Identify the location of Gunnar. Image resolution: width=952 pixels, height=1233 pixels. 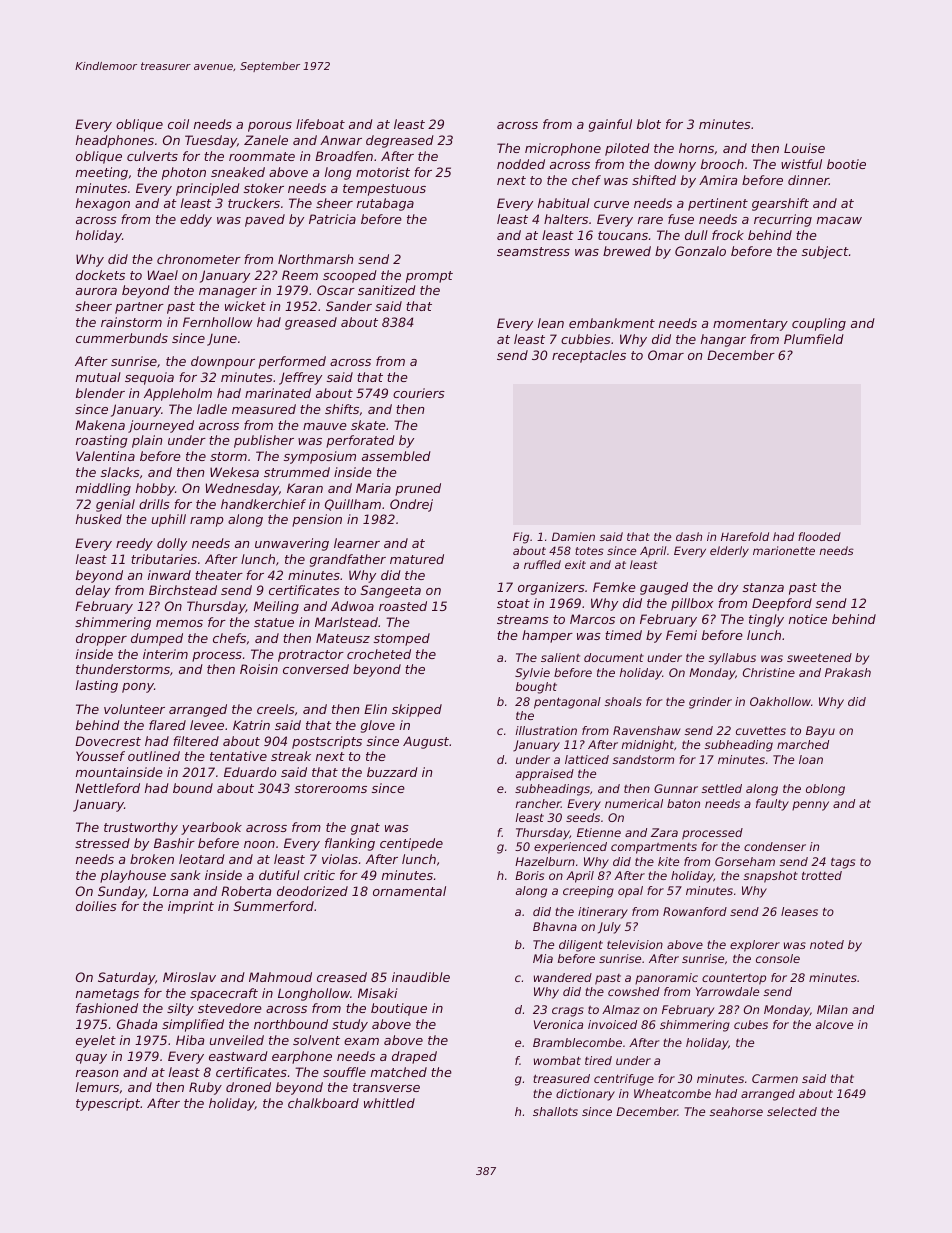
(676, 788).
